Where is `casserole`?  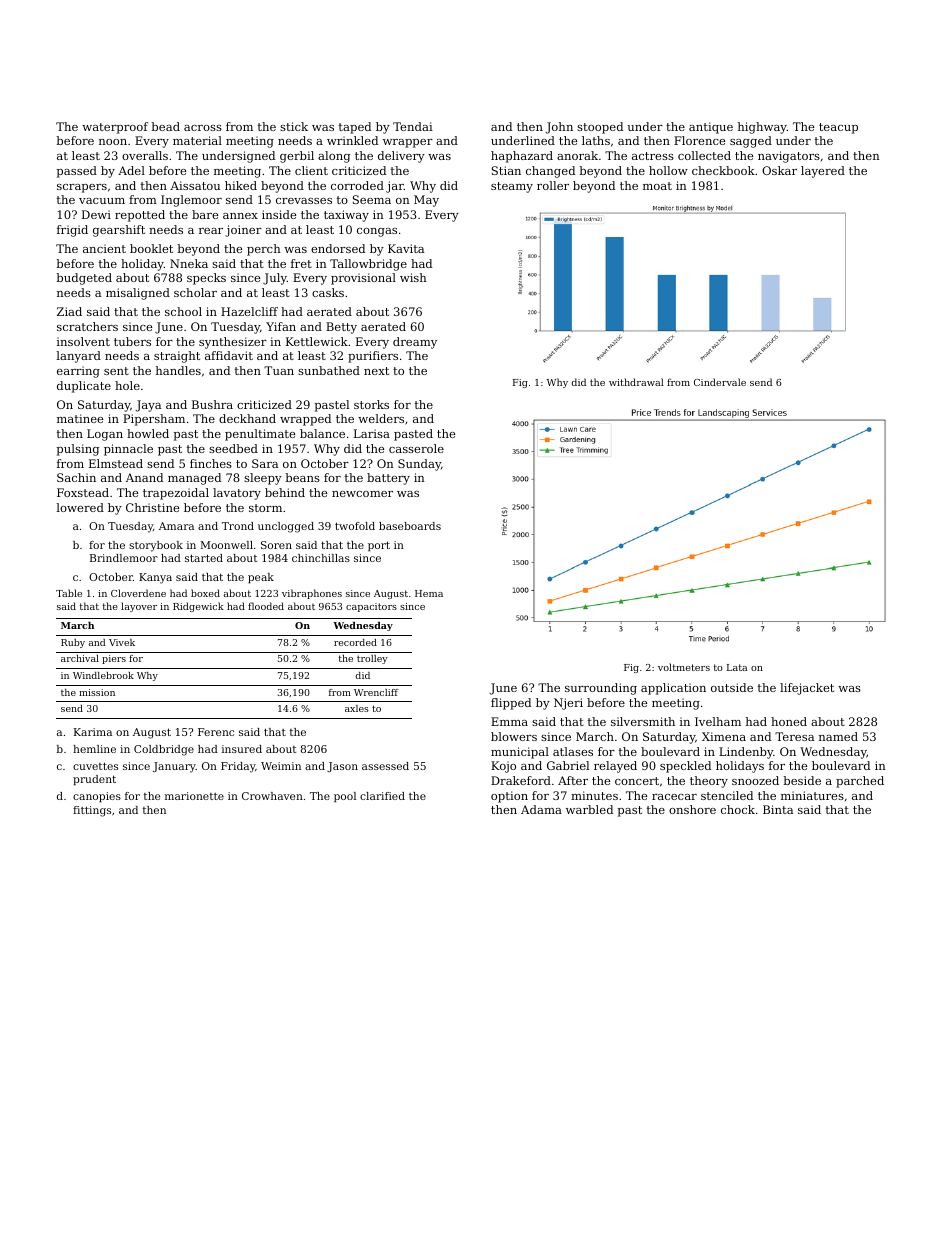 casserole is located at coordinates (416, 448).
